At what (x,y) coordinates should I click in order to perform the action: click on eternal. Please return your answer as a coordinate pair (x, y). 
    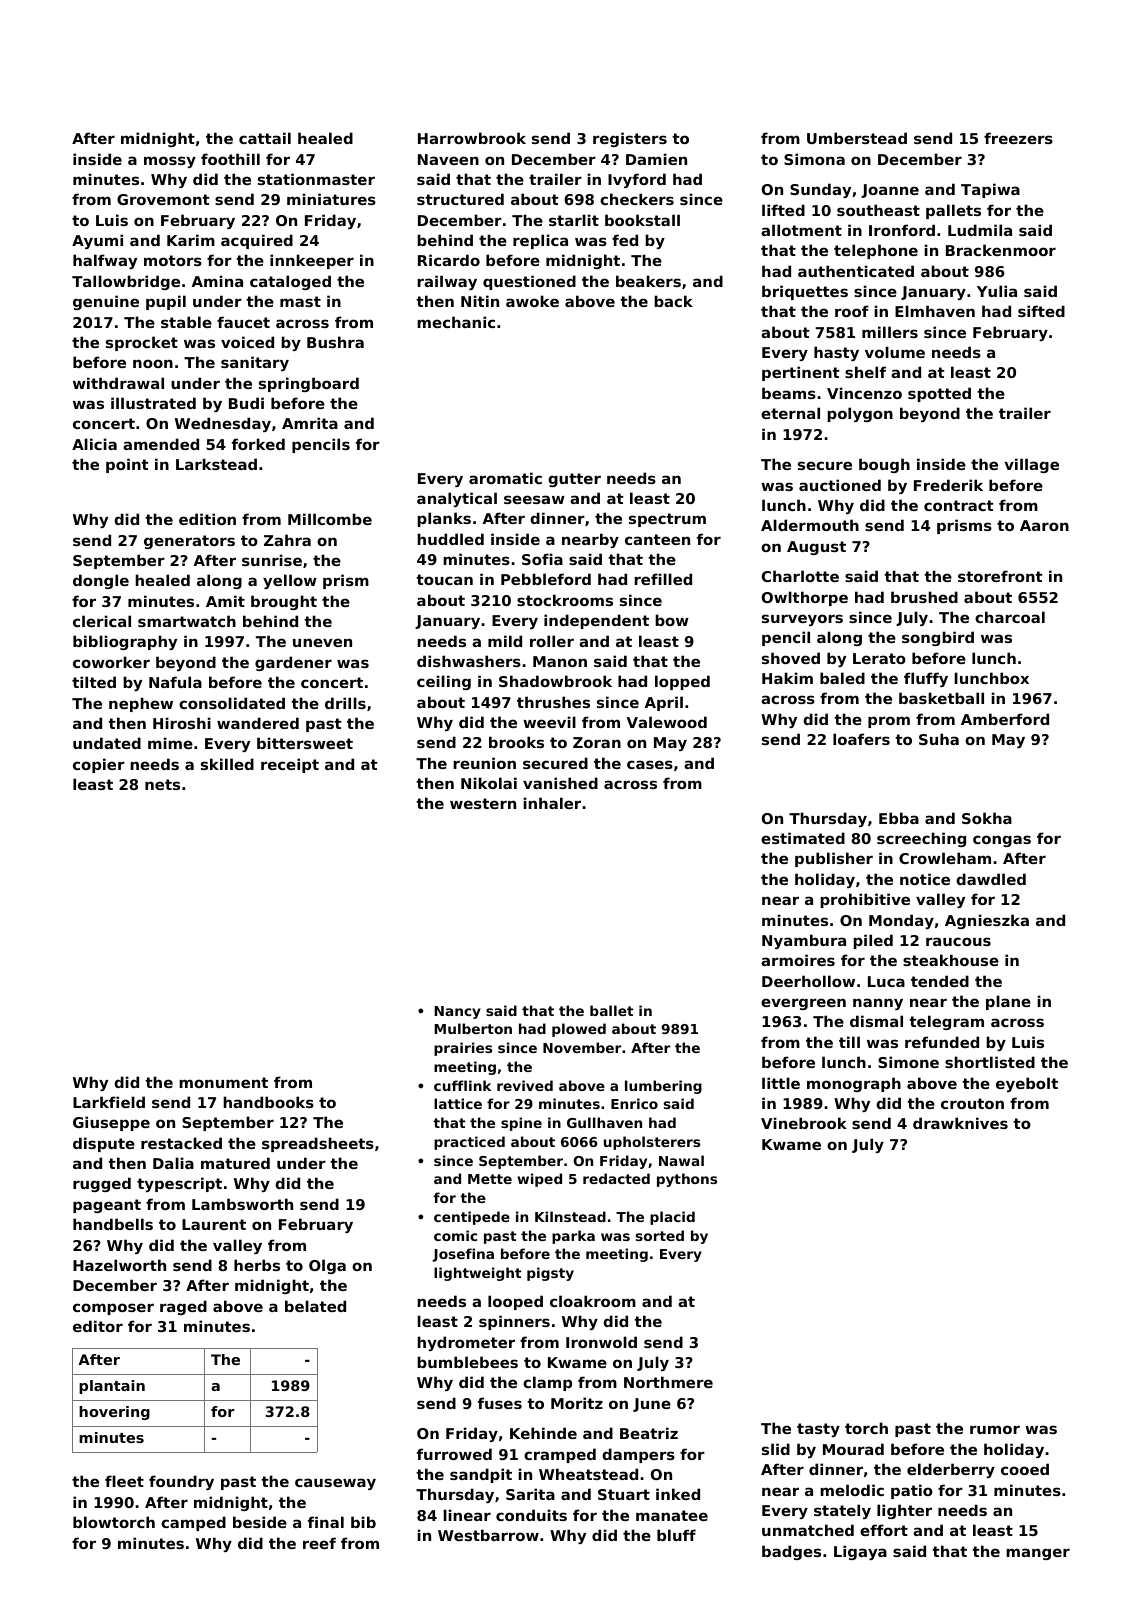
    Looking at the image, I should click on (790, 413).
